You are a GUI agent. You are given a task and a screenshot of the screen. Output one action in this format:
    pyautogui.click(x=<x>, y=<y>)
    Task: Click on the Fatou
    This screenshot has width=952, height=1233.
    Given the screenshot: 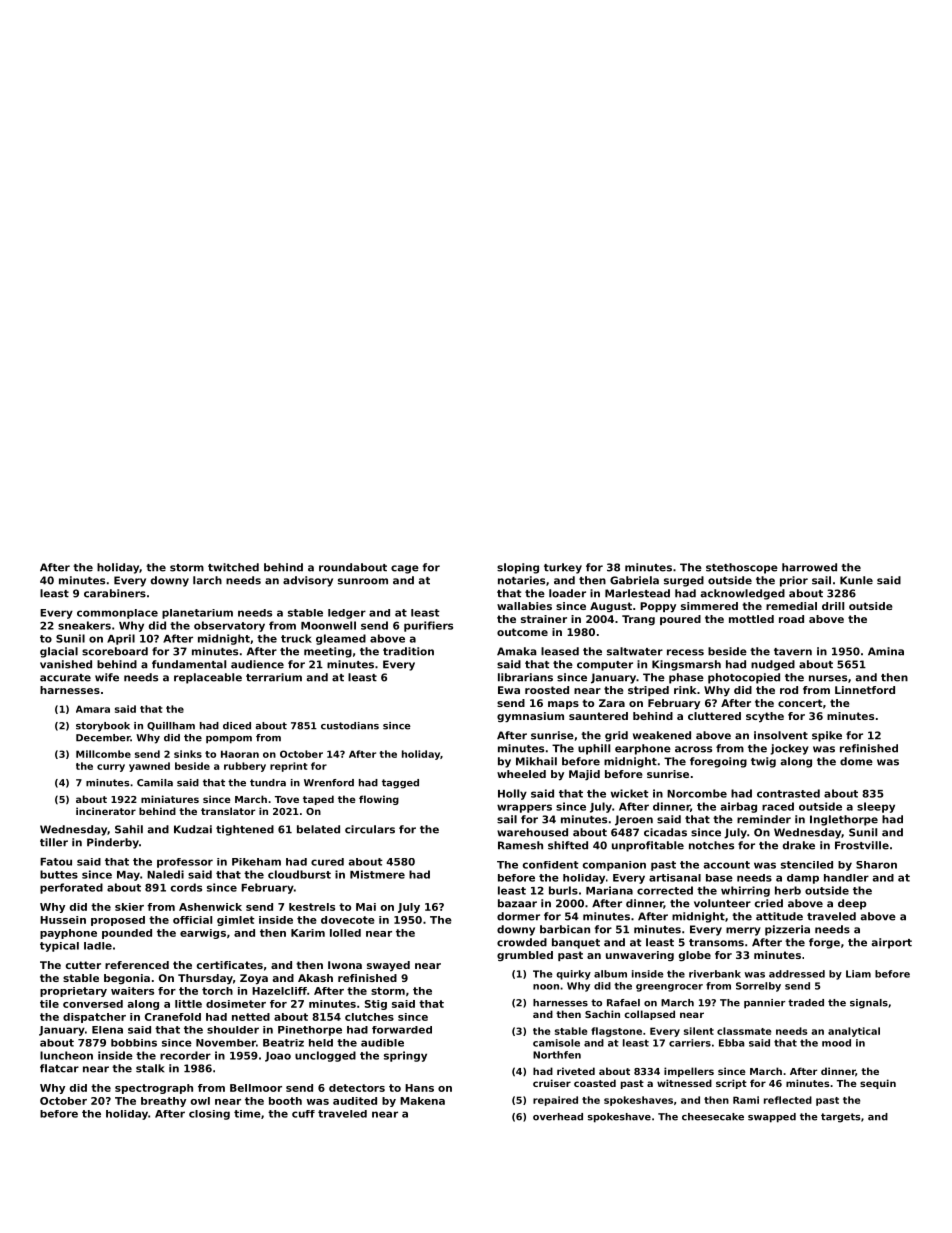 What is the action you would take?
    pyautogui.click(x=56, y=862)
